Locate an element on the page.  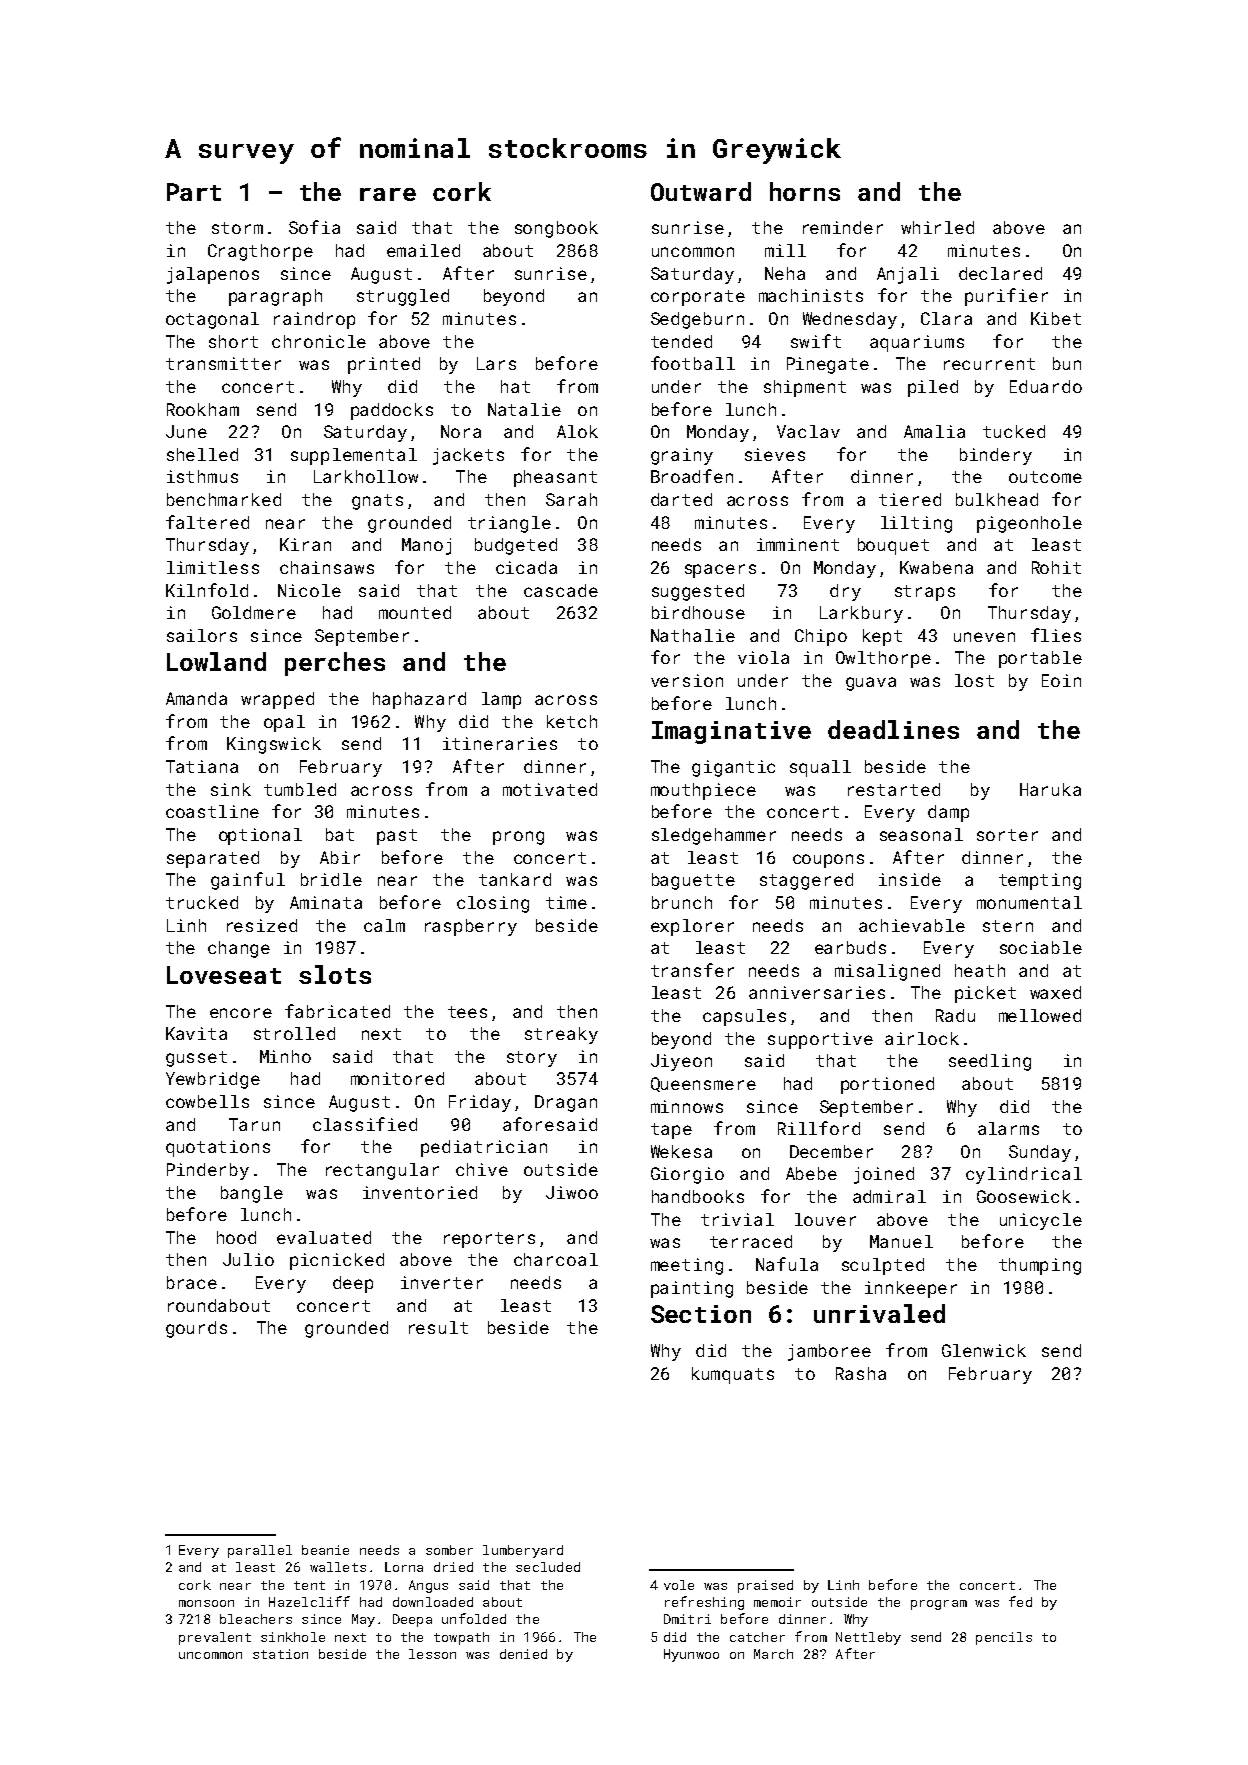
mounted is located at coordinates (415, 612).
